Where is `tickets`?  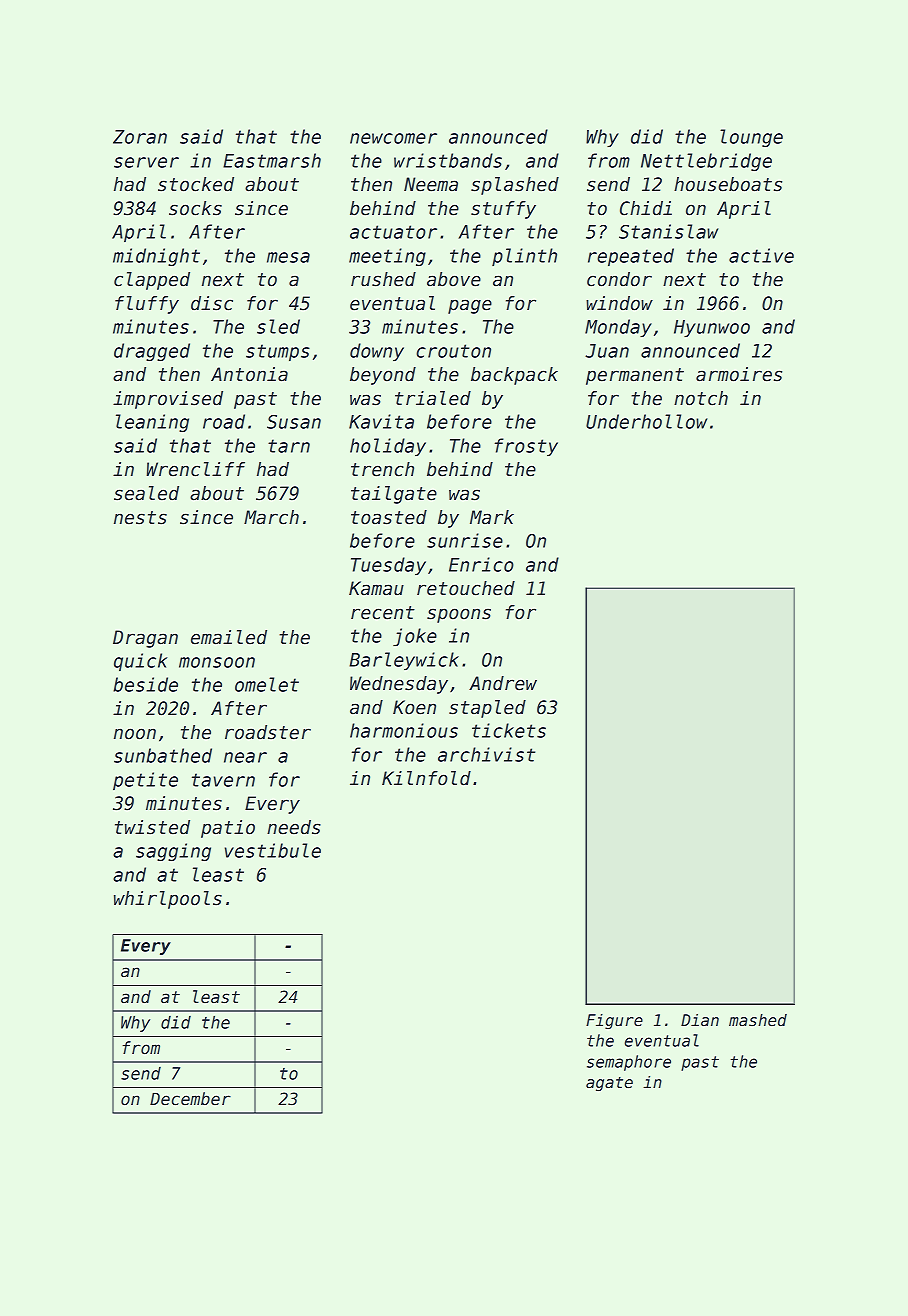
tickets is located at coordinates (509, 730).
